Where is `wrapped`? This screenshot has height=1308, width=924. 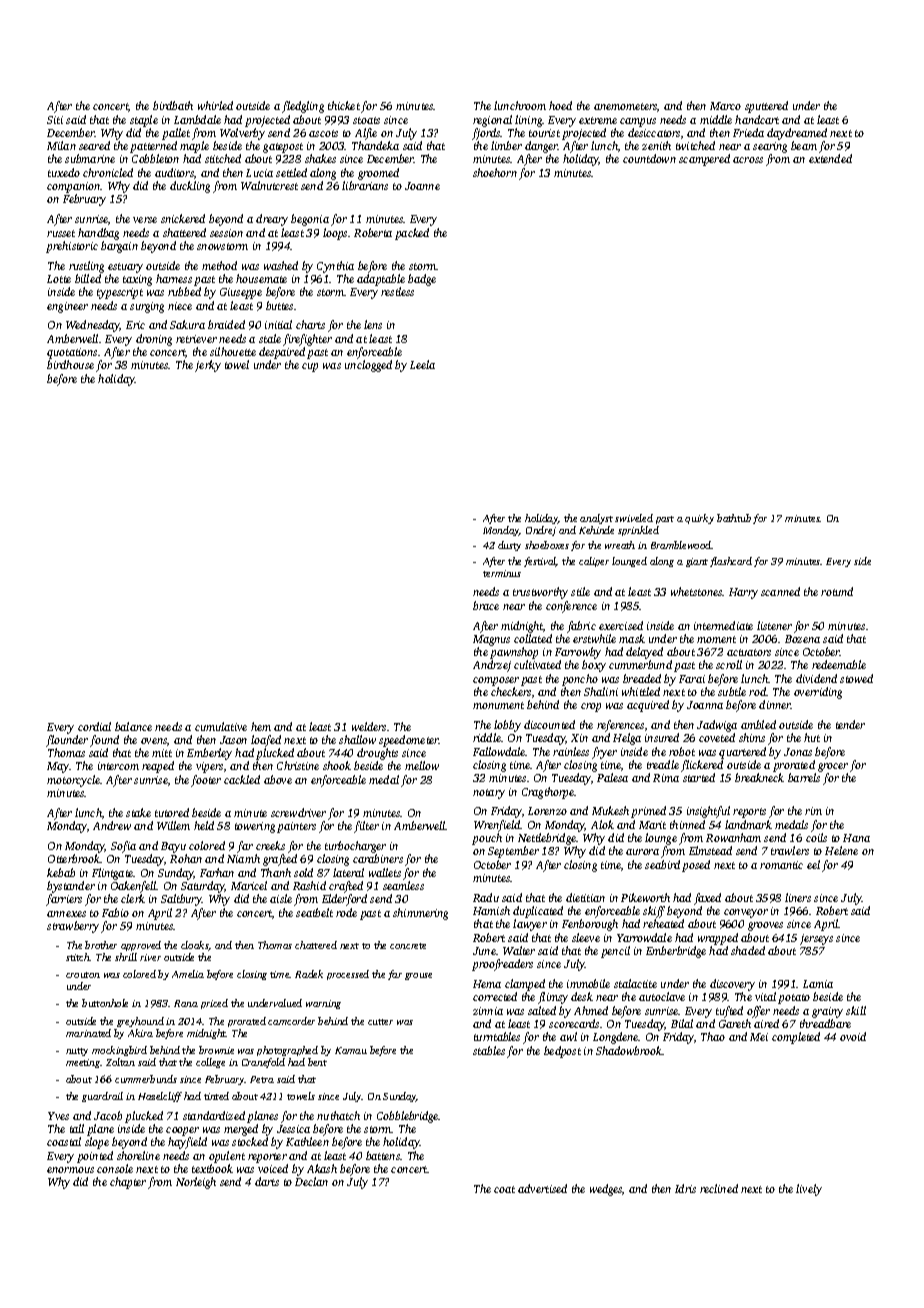 wrapped is located at coordinates (718, 939).
